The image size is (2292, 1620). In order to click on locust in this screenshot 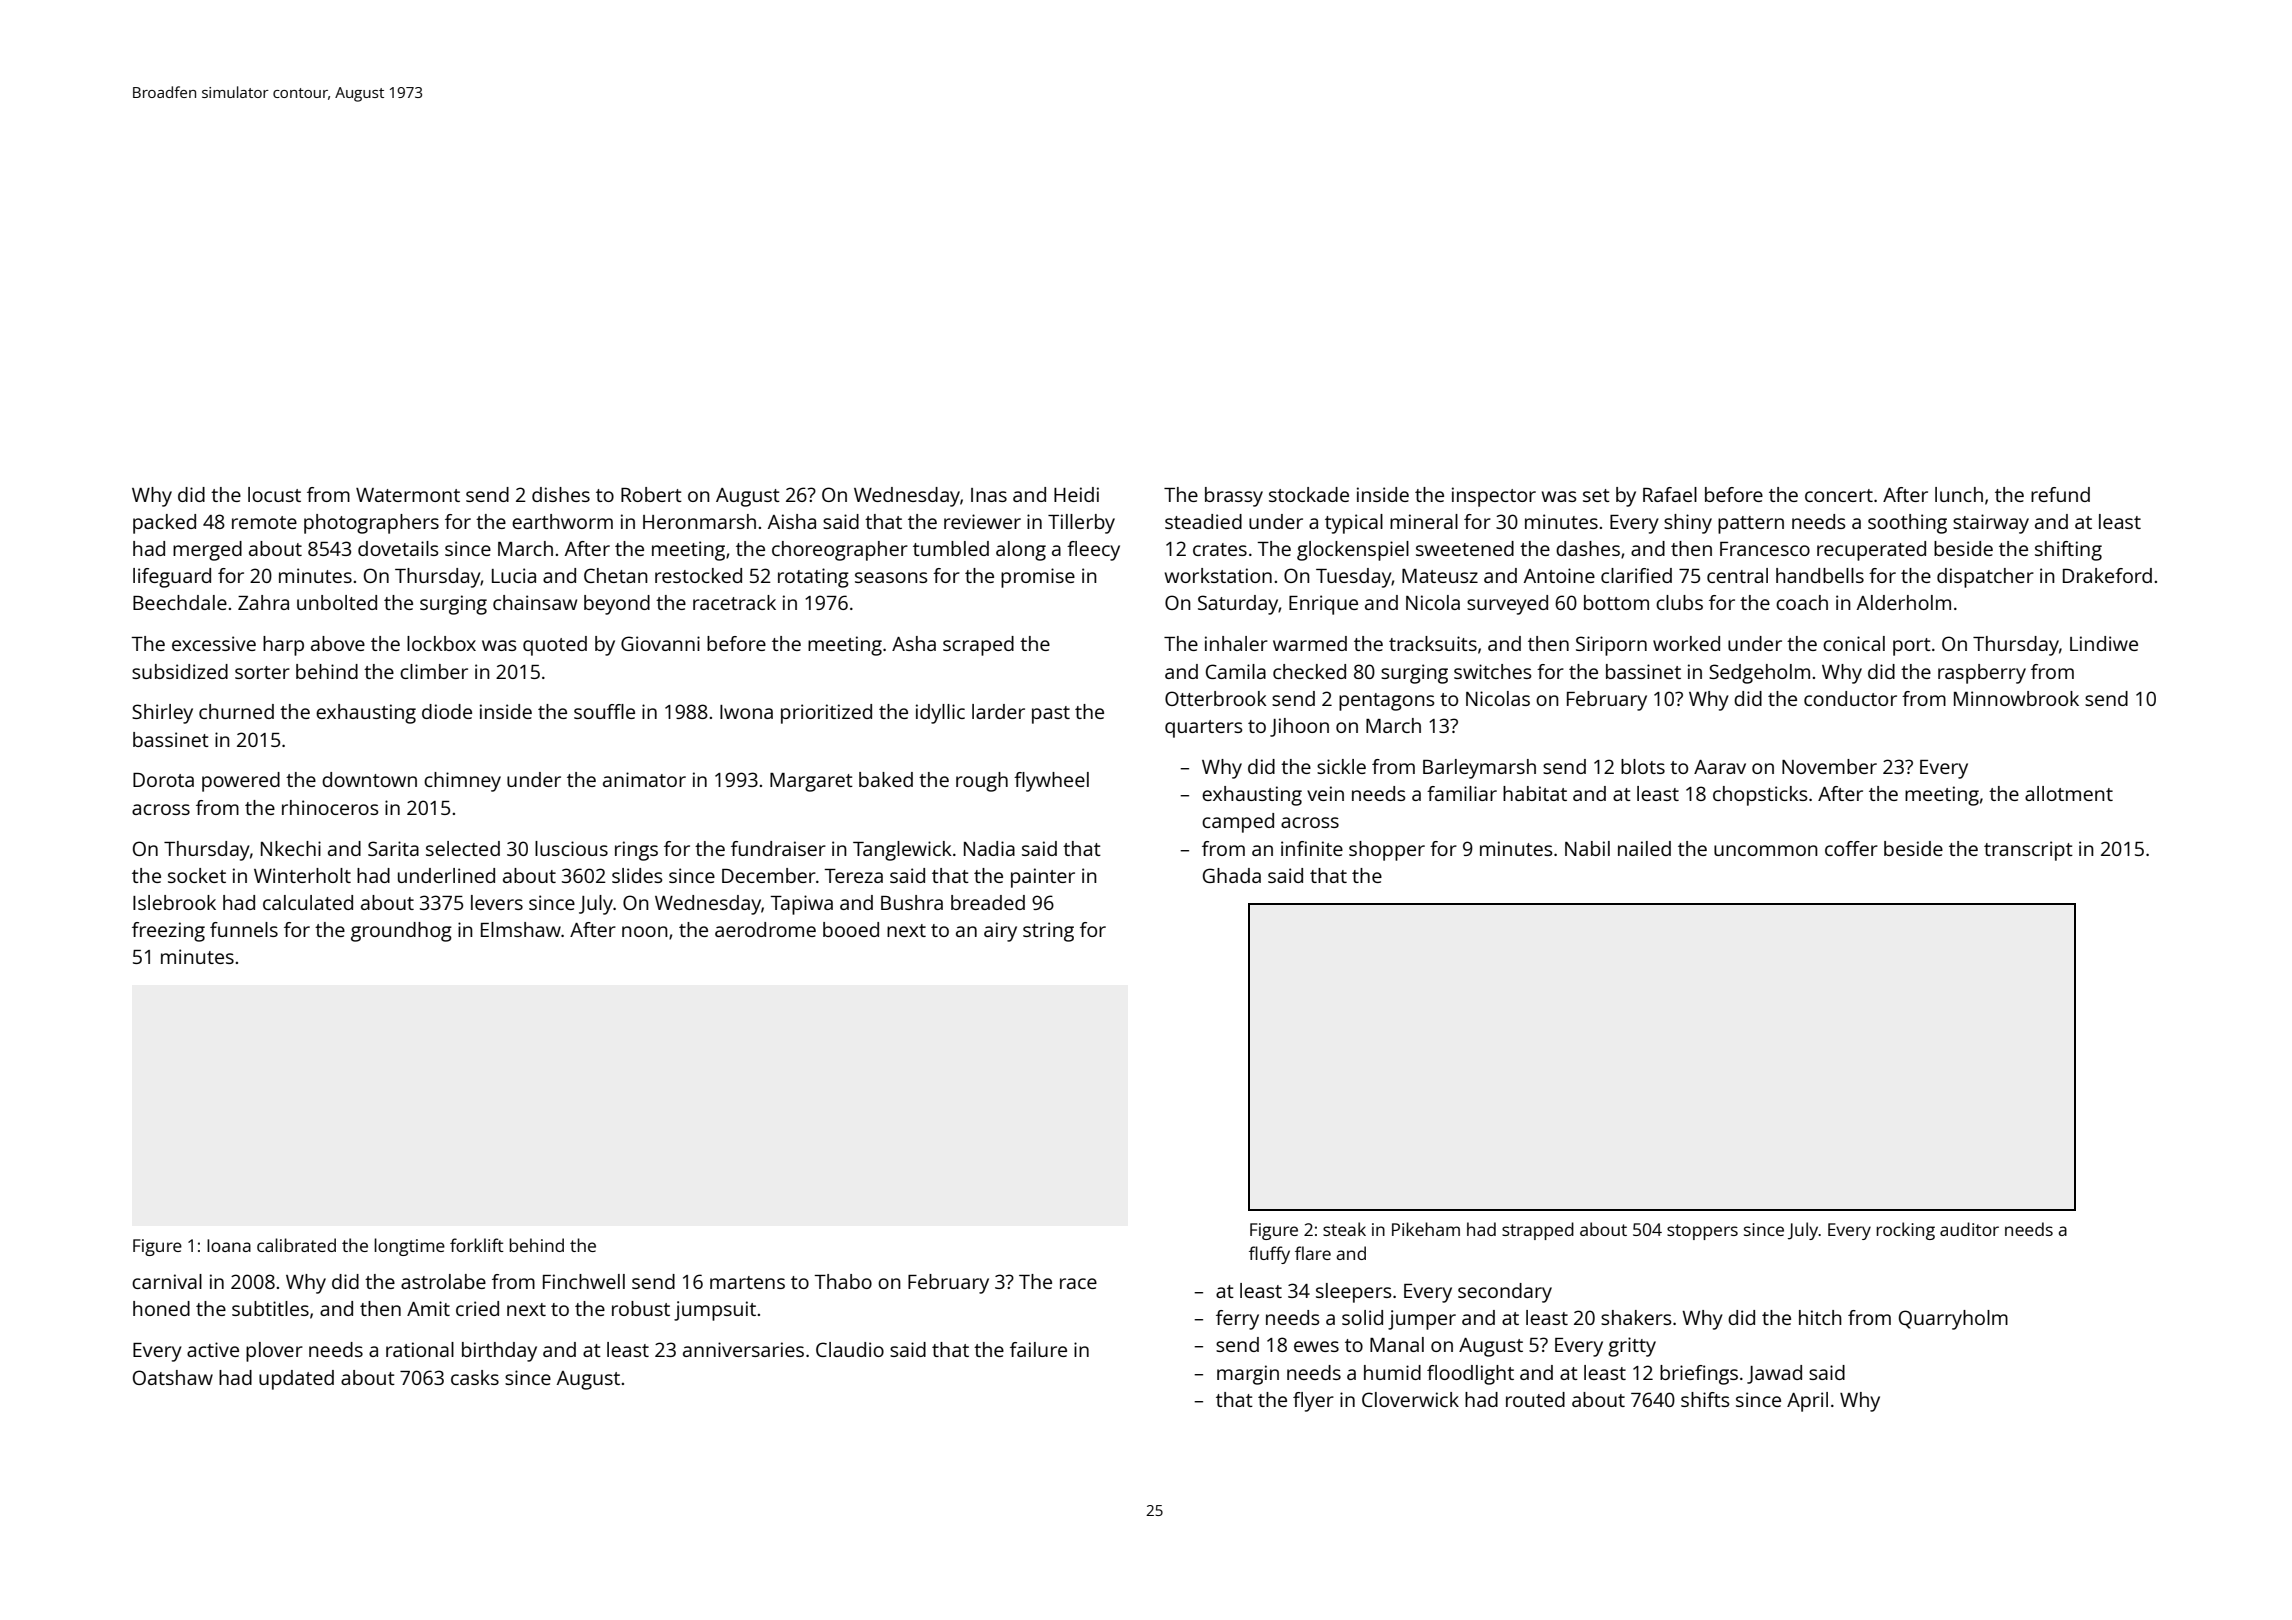, I will do `click(274, 494)`.
